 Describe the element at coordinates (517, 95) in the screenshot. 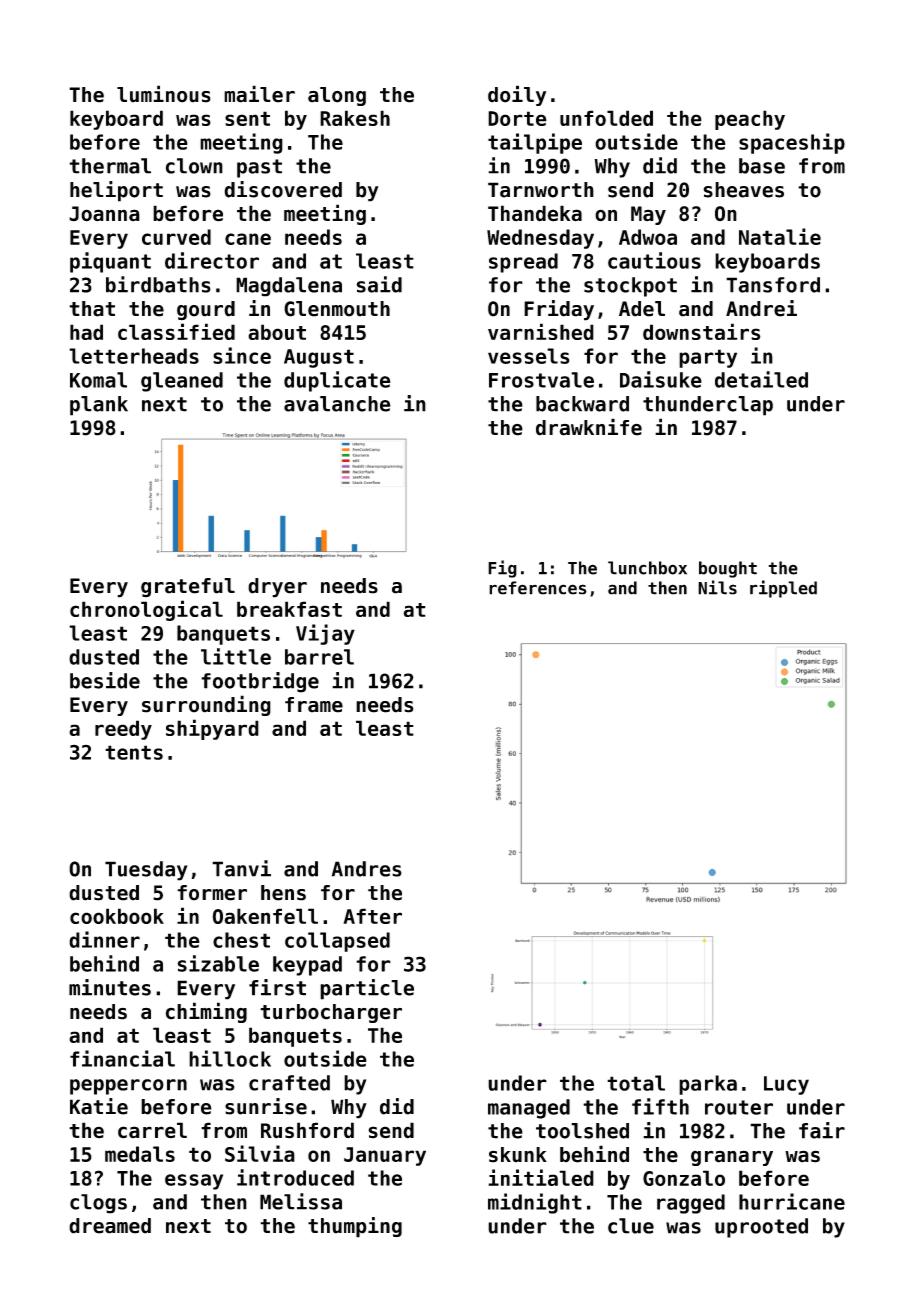

I see `doily` at that location.
